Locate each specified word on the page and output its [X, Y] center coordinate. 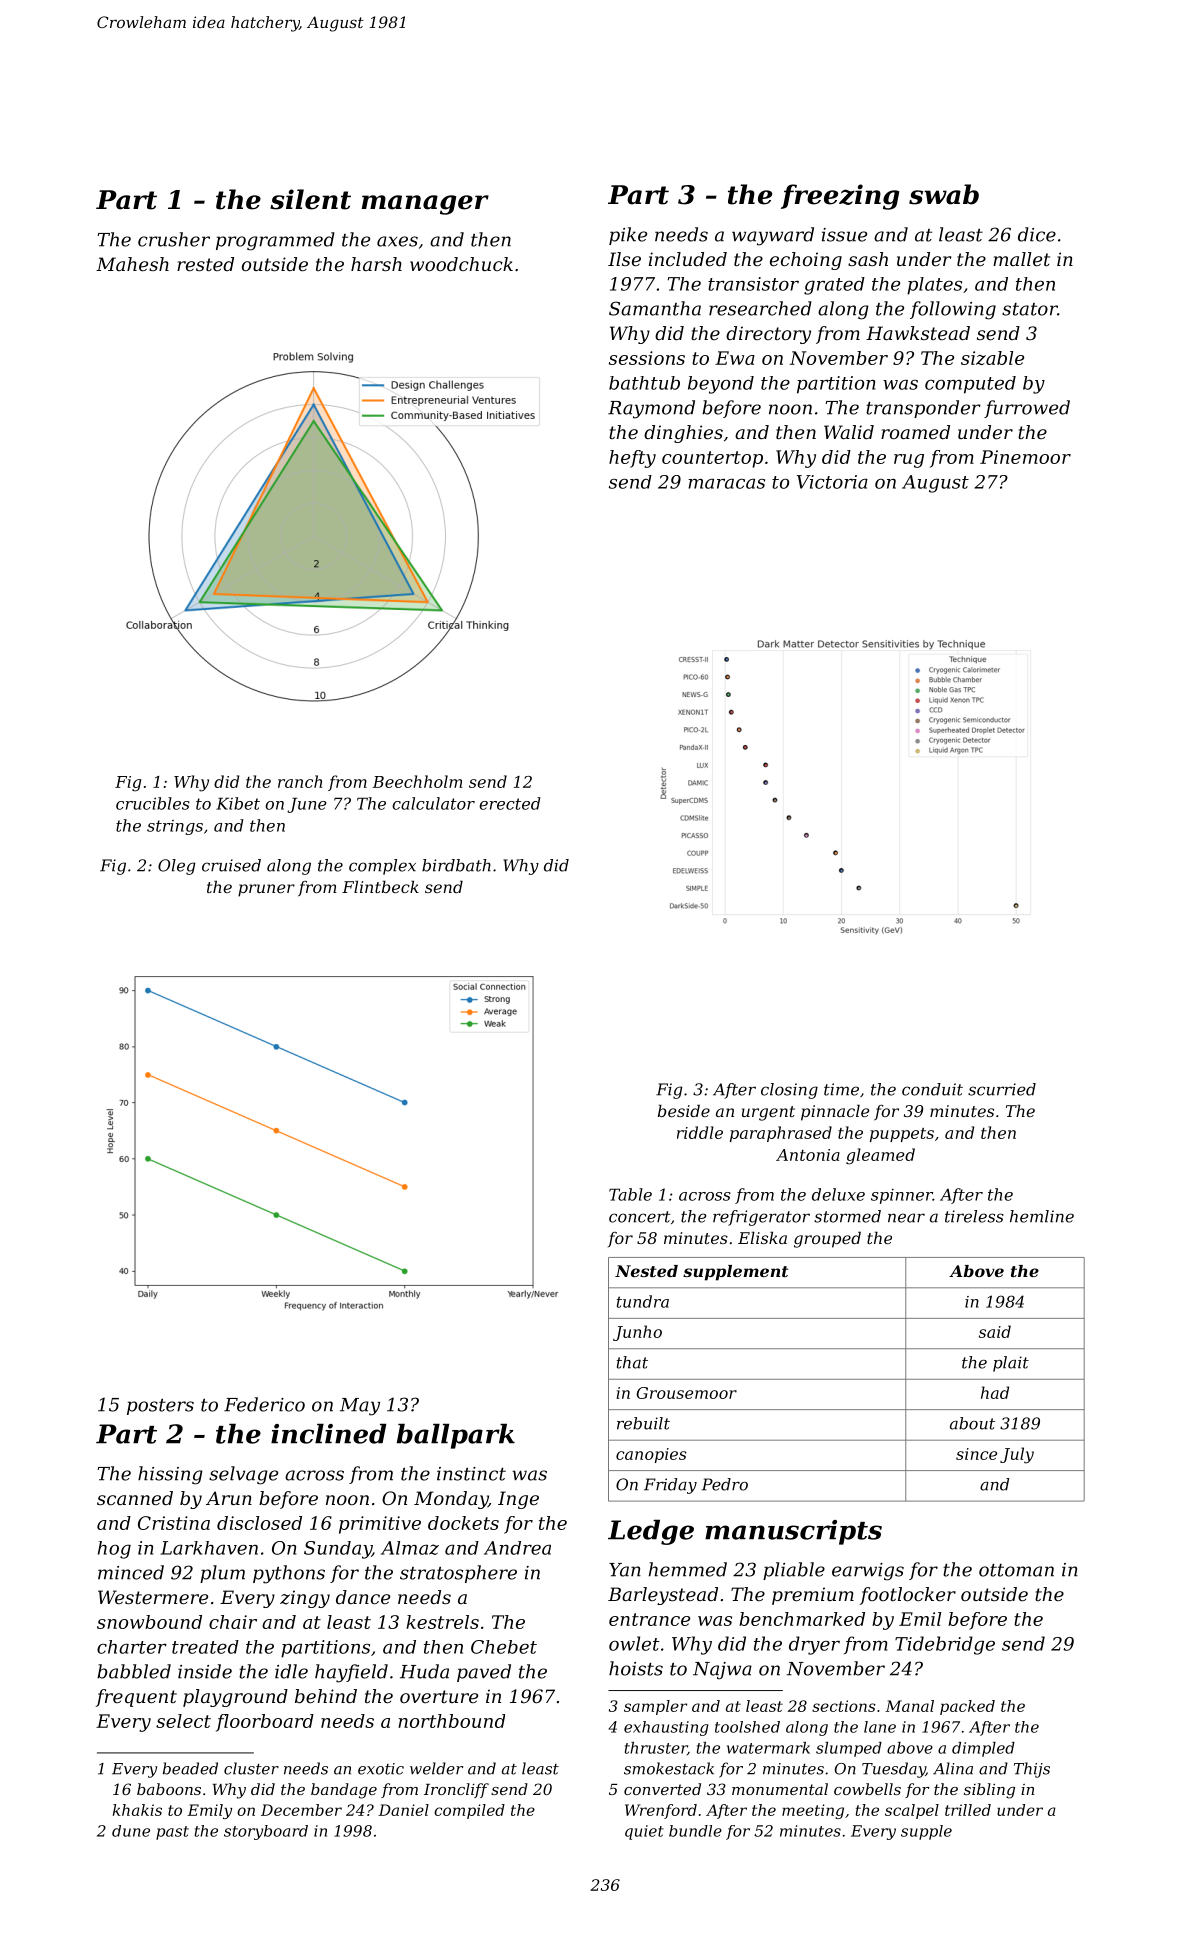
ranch [300, 781]
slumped [849, 1749]
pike [628, 236]
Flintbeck [380, 886]
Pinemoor [1025, 457]
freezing [840, 197]
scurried [1002, 1089]
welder [436, 1768]
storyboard [266, 1832]
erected [510, 803]
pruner [266, 890]
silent [310, 199]
